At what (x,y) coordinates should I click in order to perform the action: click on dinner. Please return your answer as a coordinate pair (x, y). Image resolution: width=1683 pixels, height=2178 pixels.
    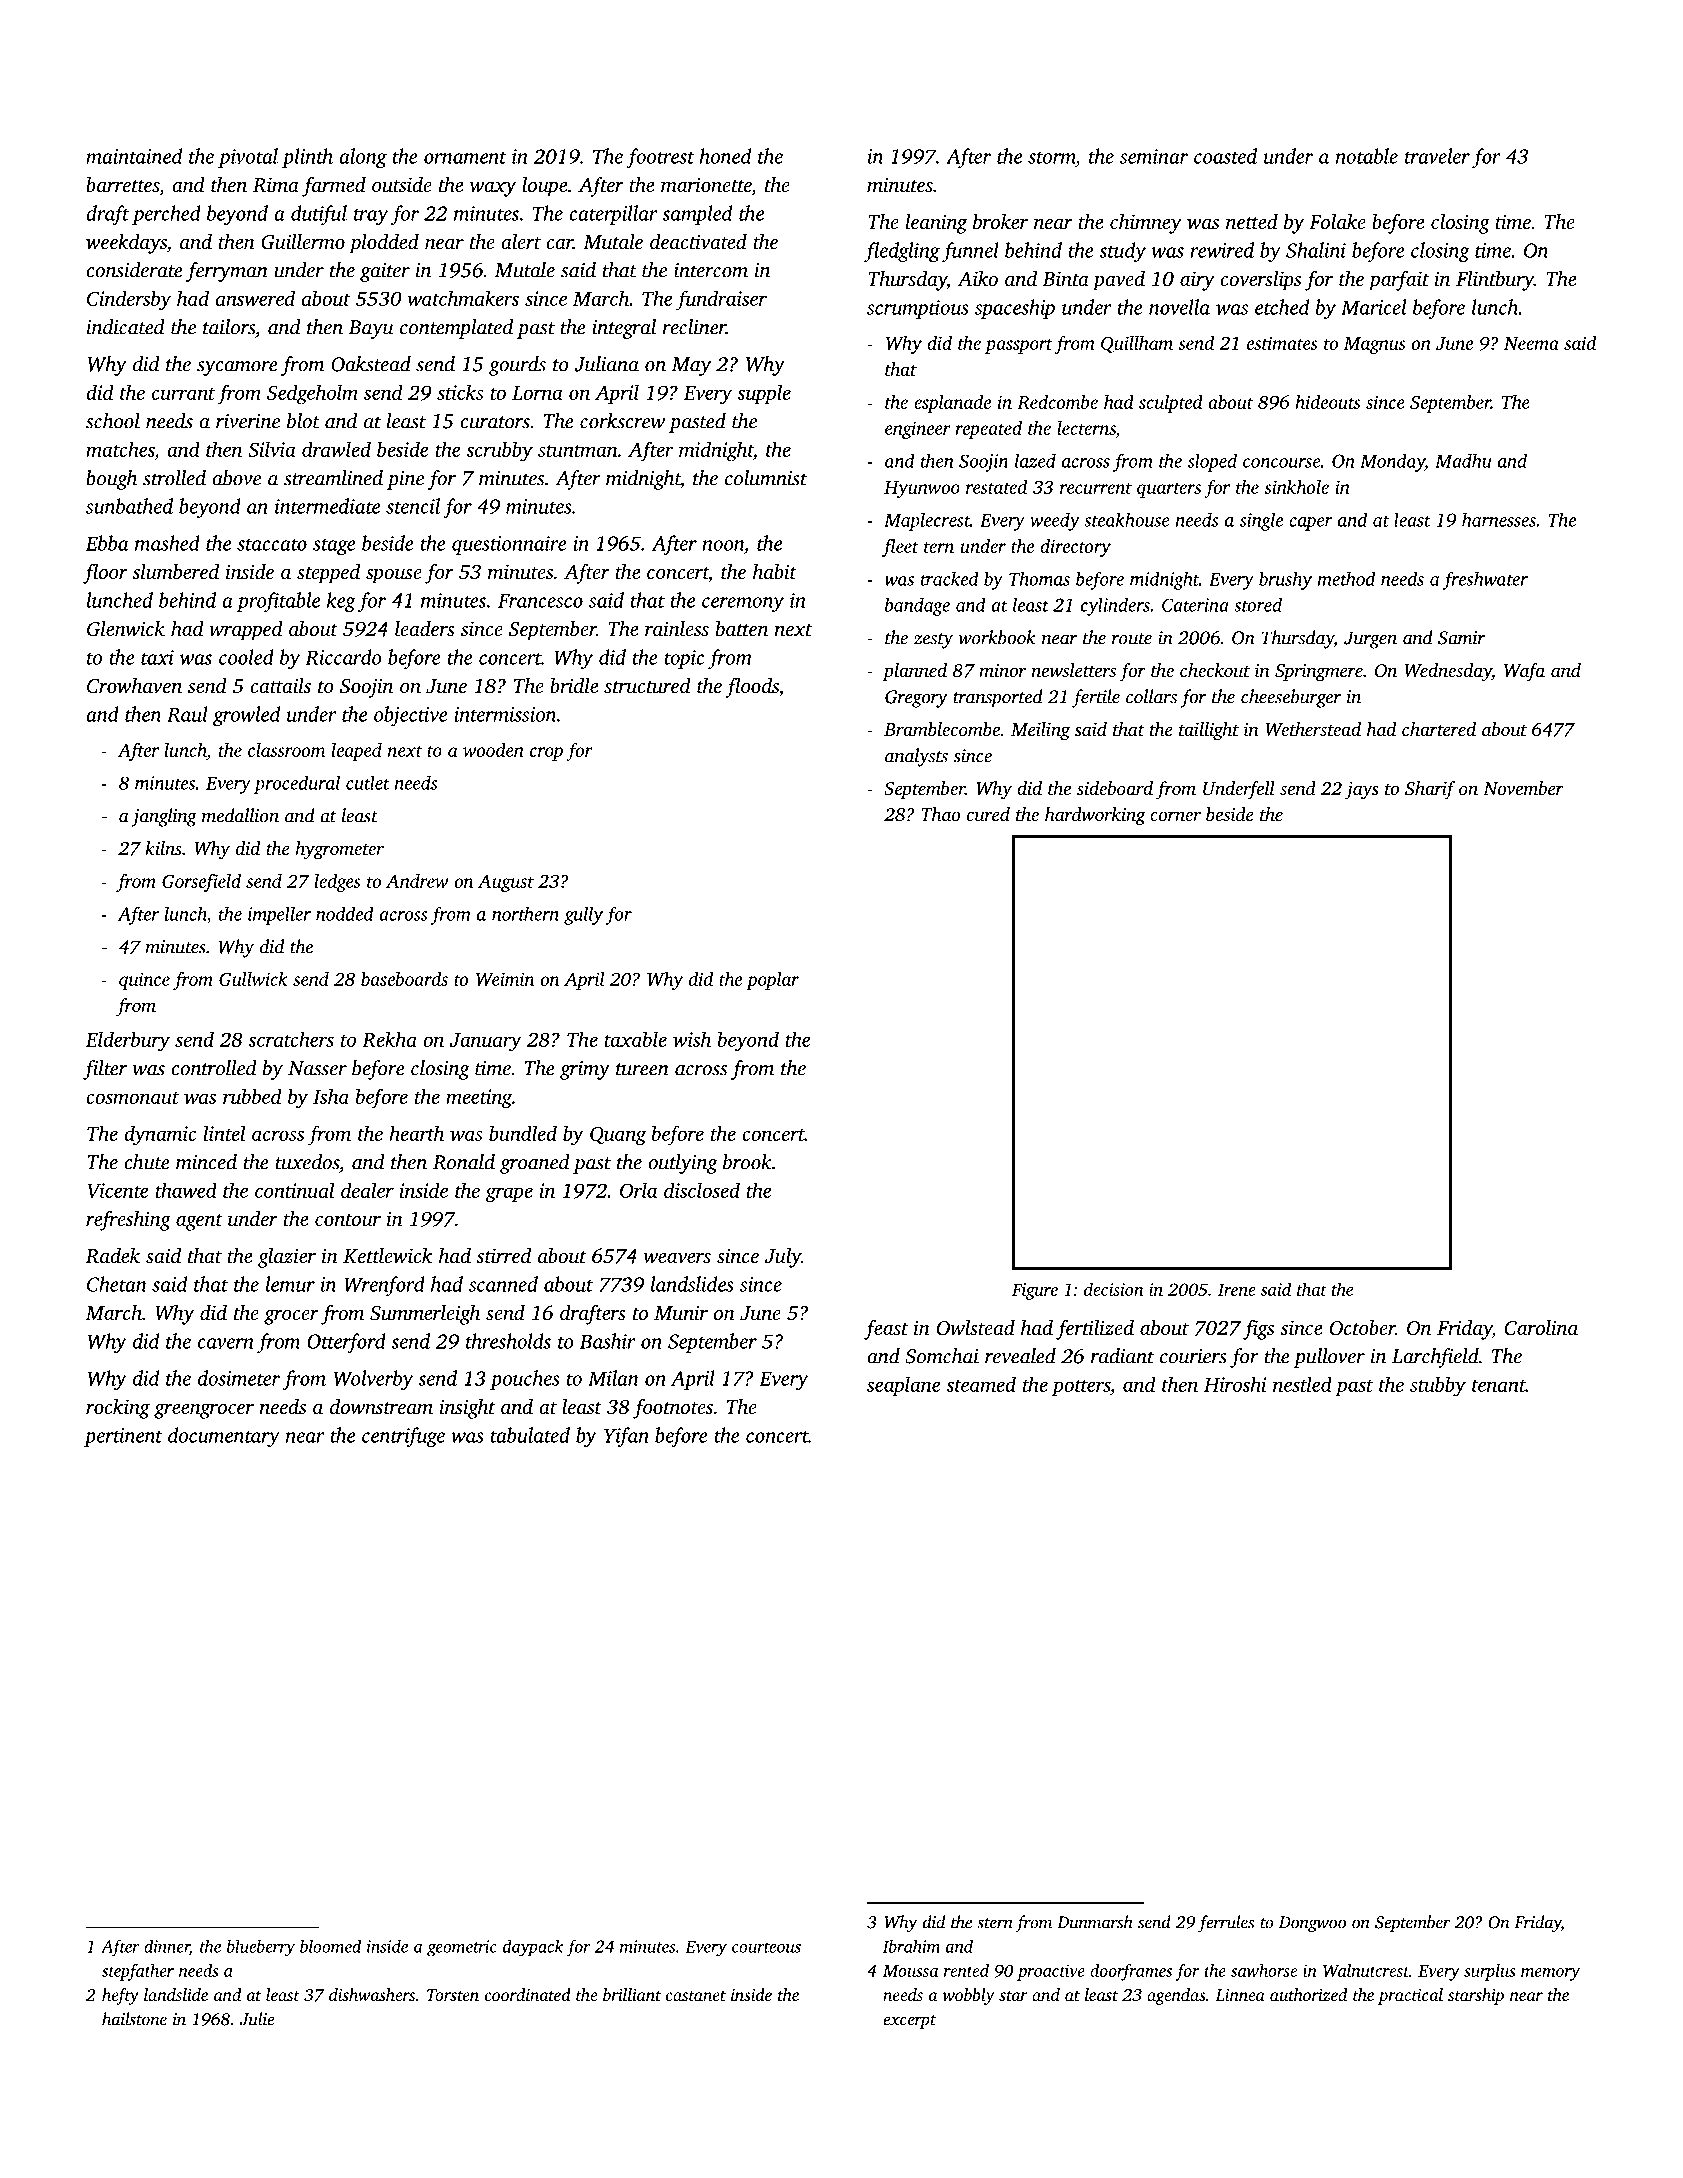
    Looking at the image, I should click on (167, 1947).
